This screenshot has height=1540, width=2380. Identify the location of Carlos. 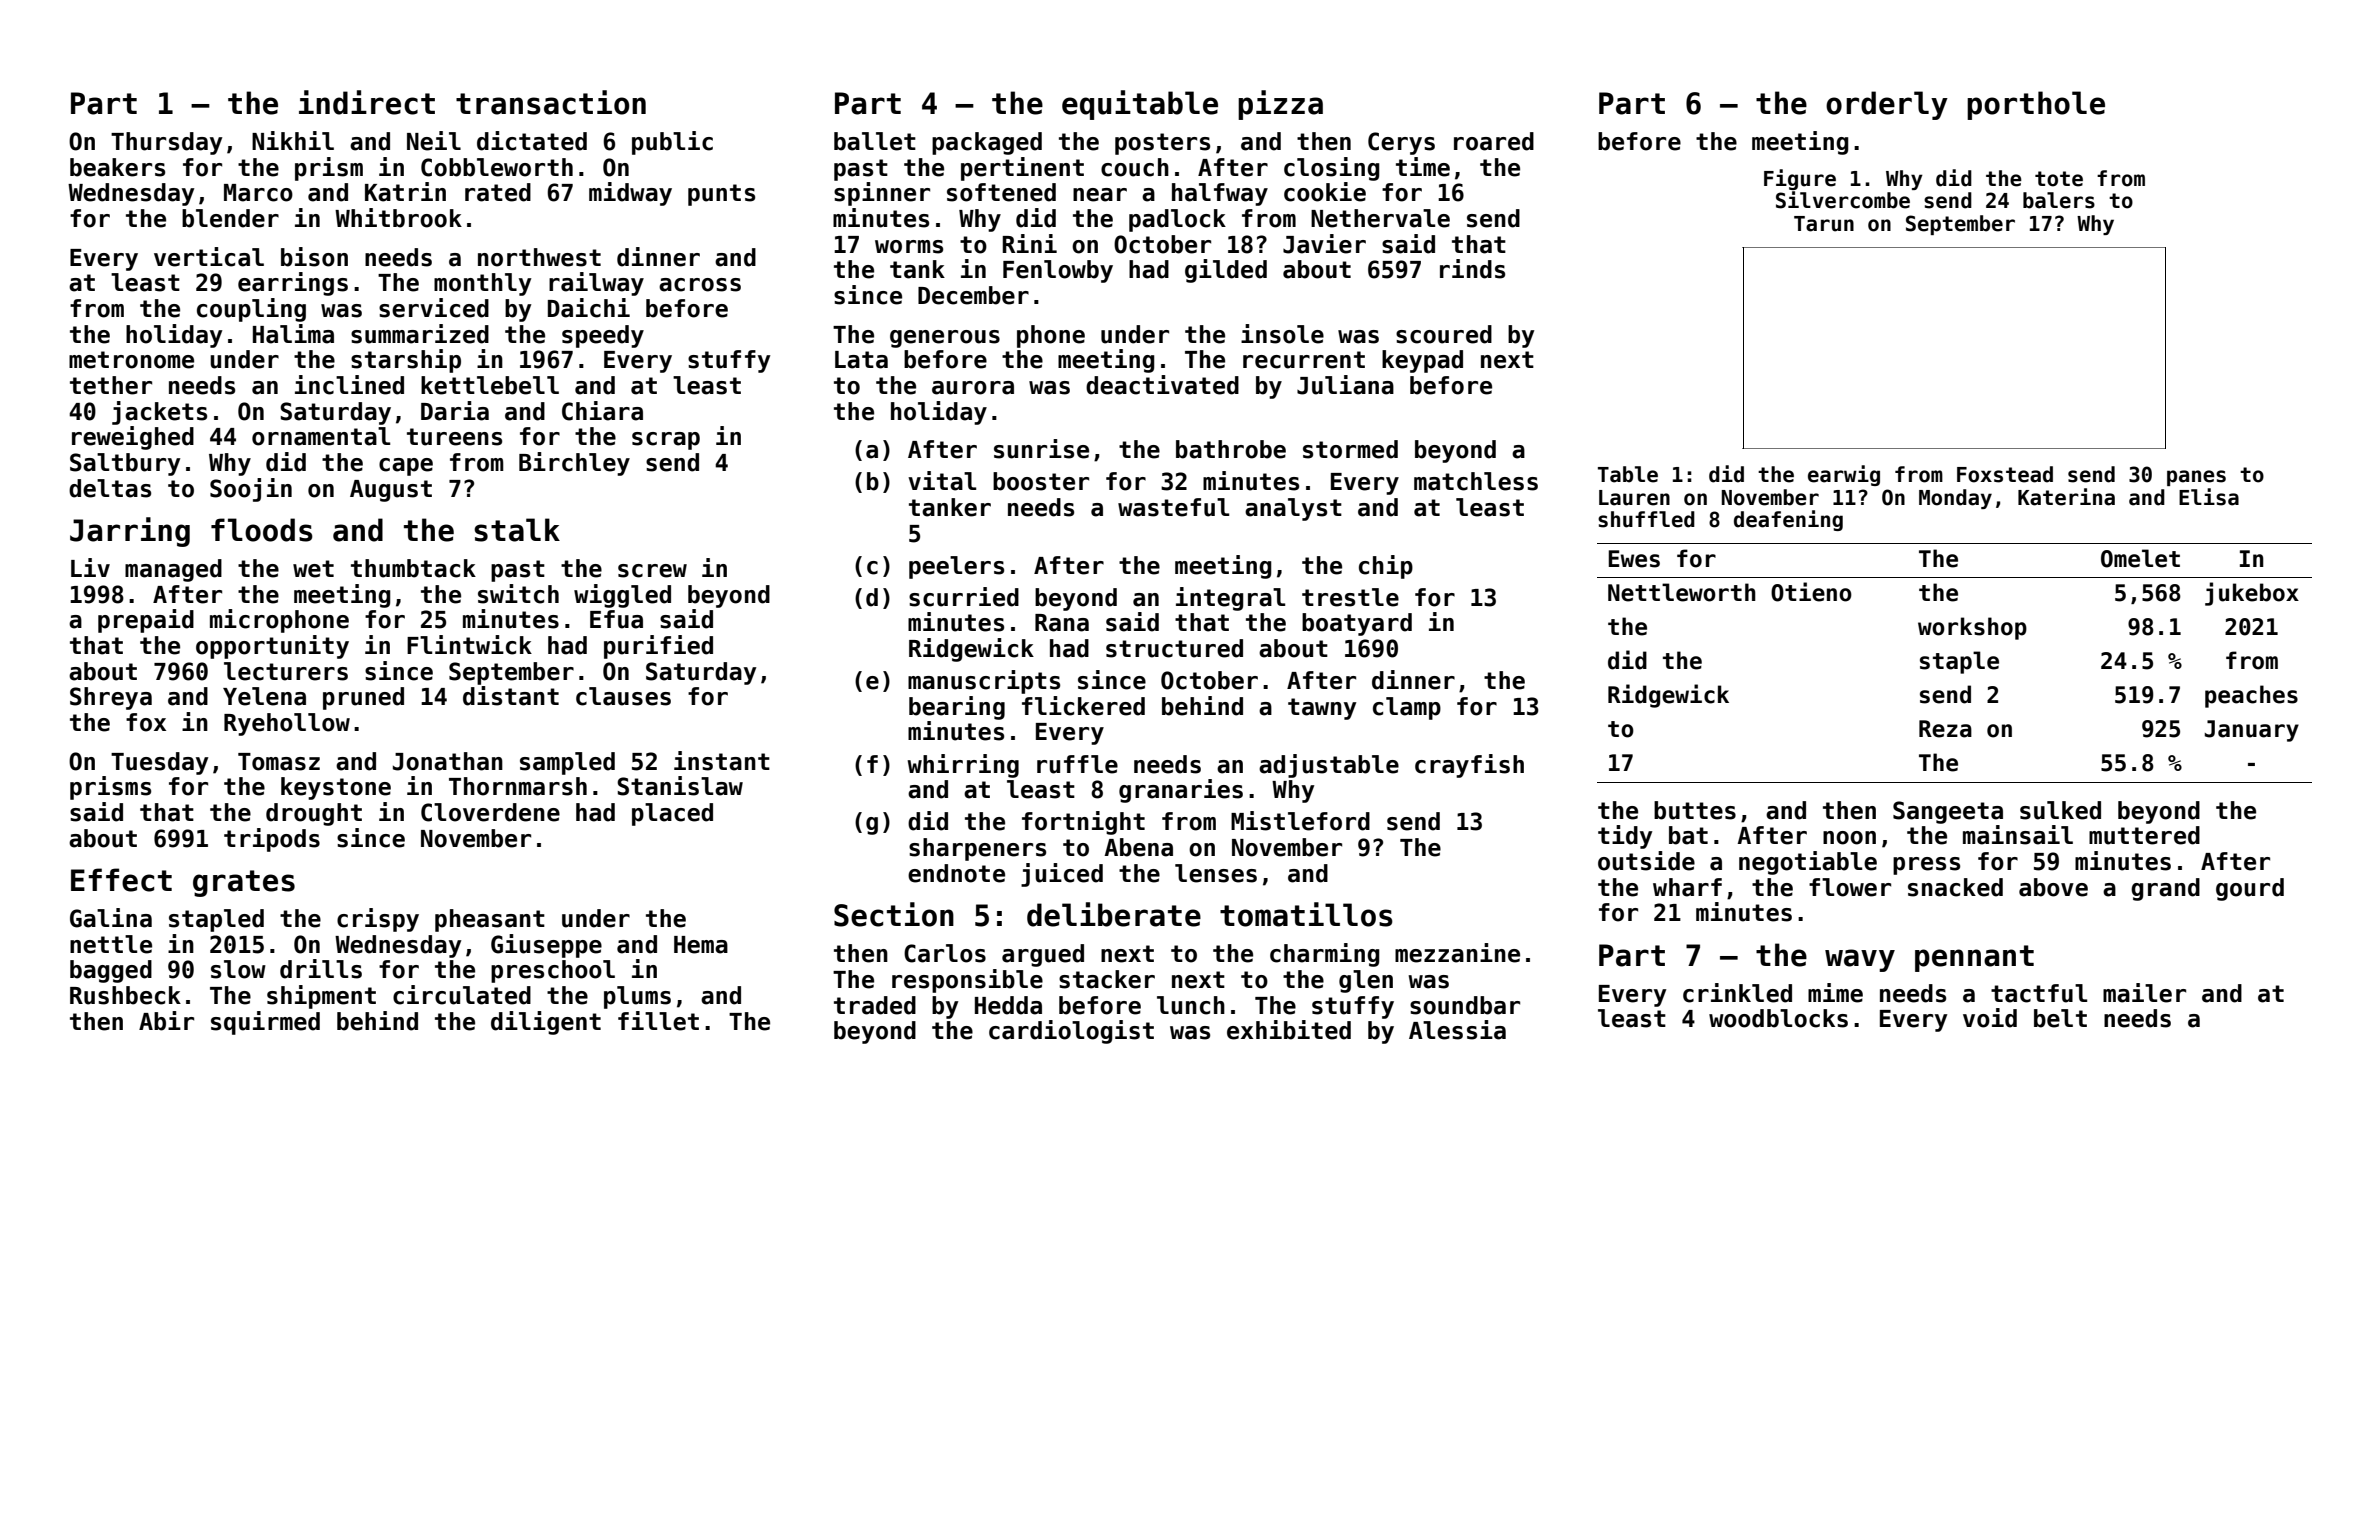
(945, 953).
